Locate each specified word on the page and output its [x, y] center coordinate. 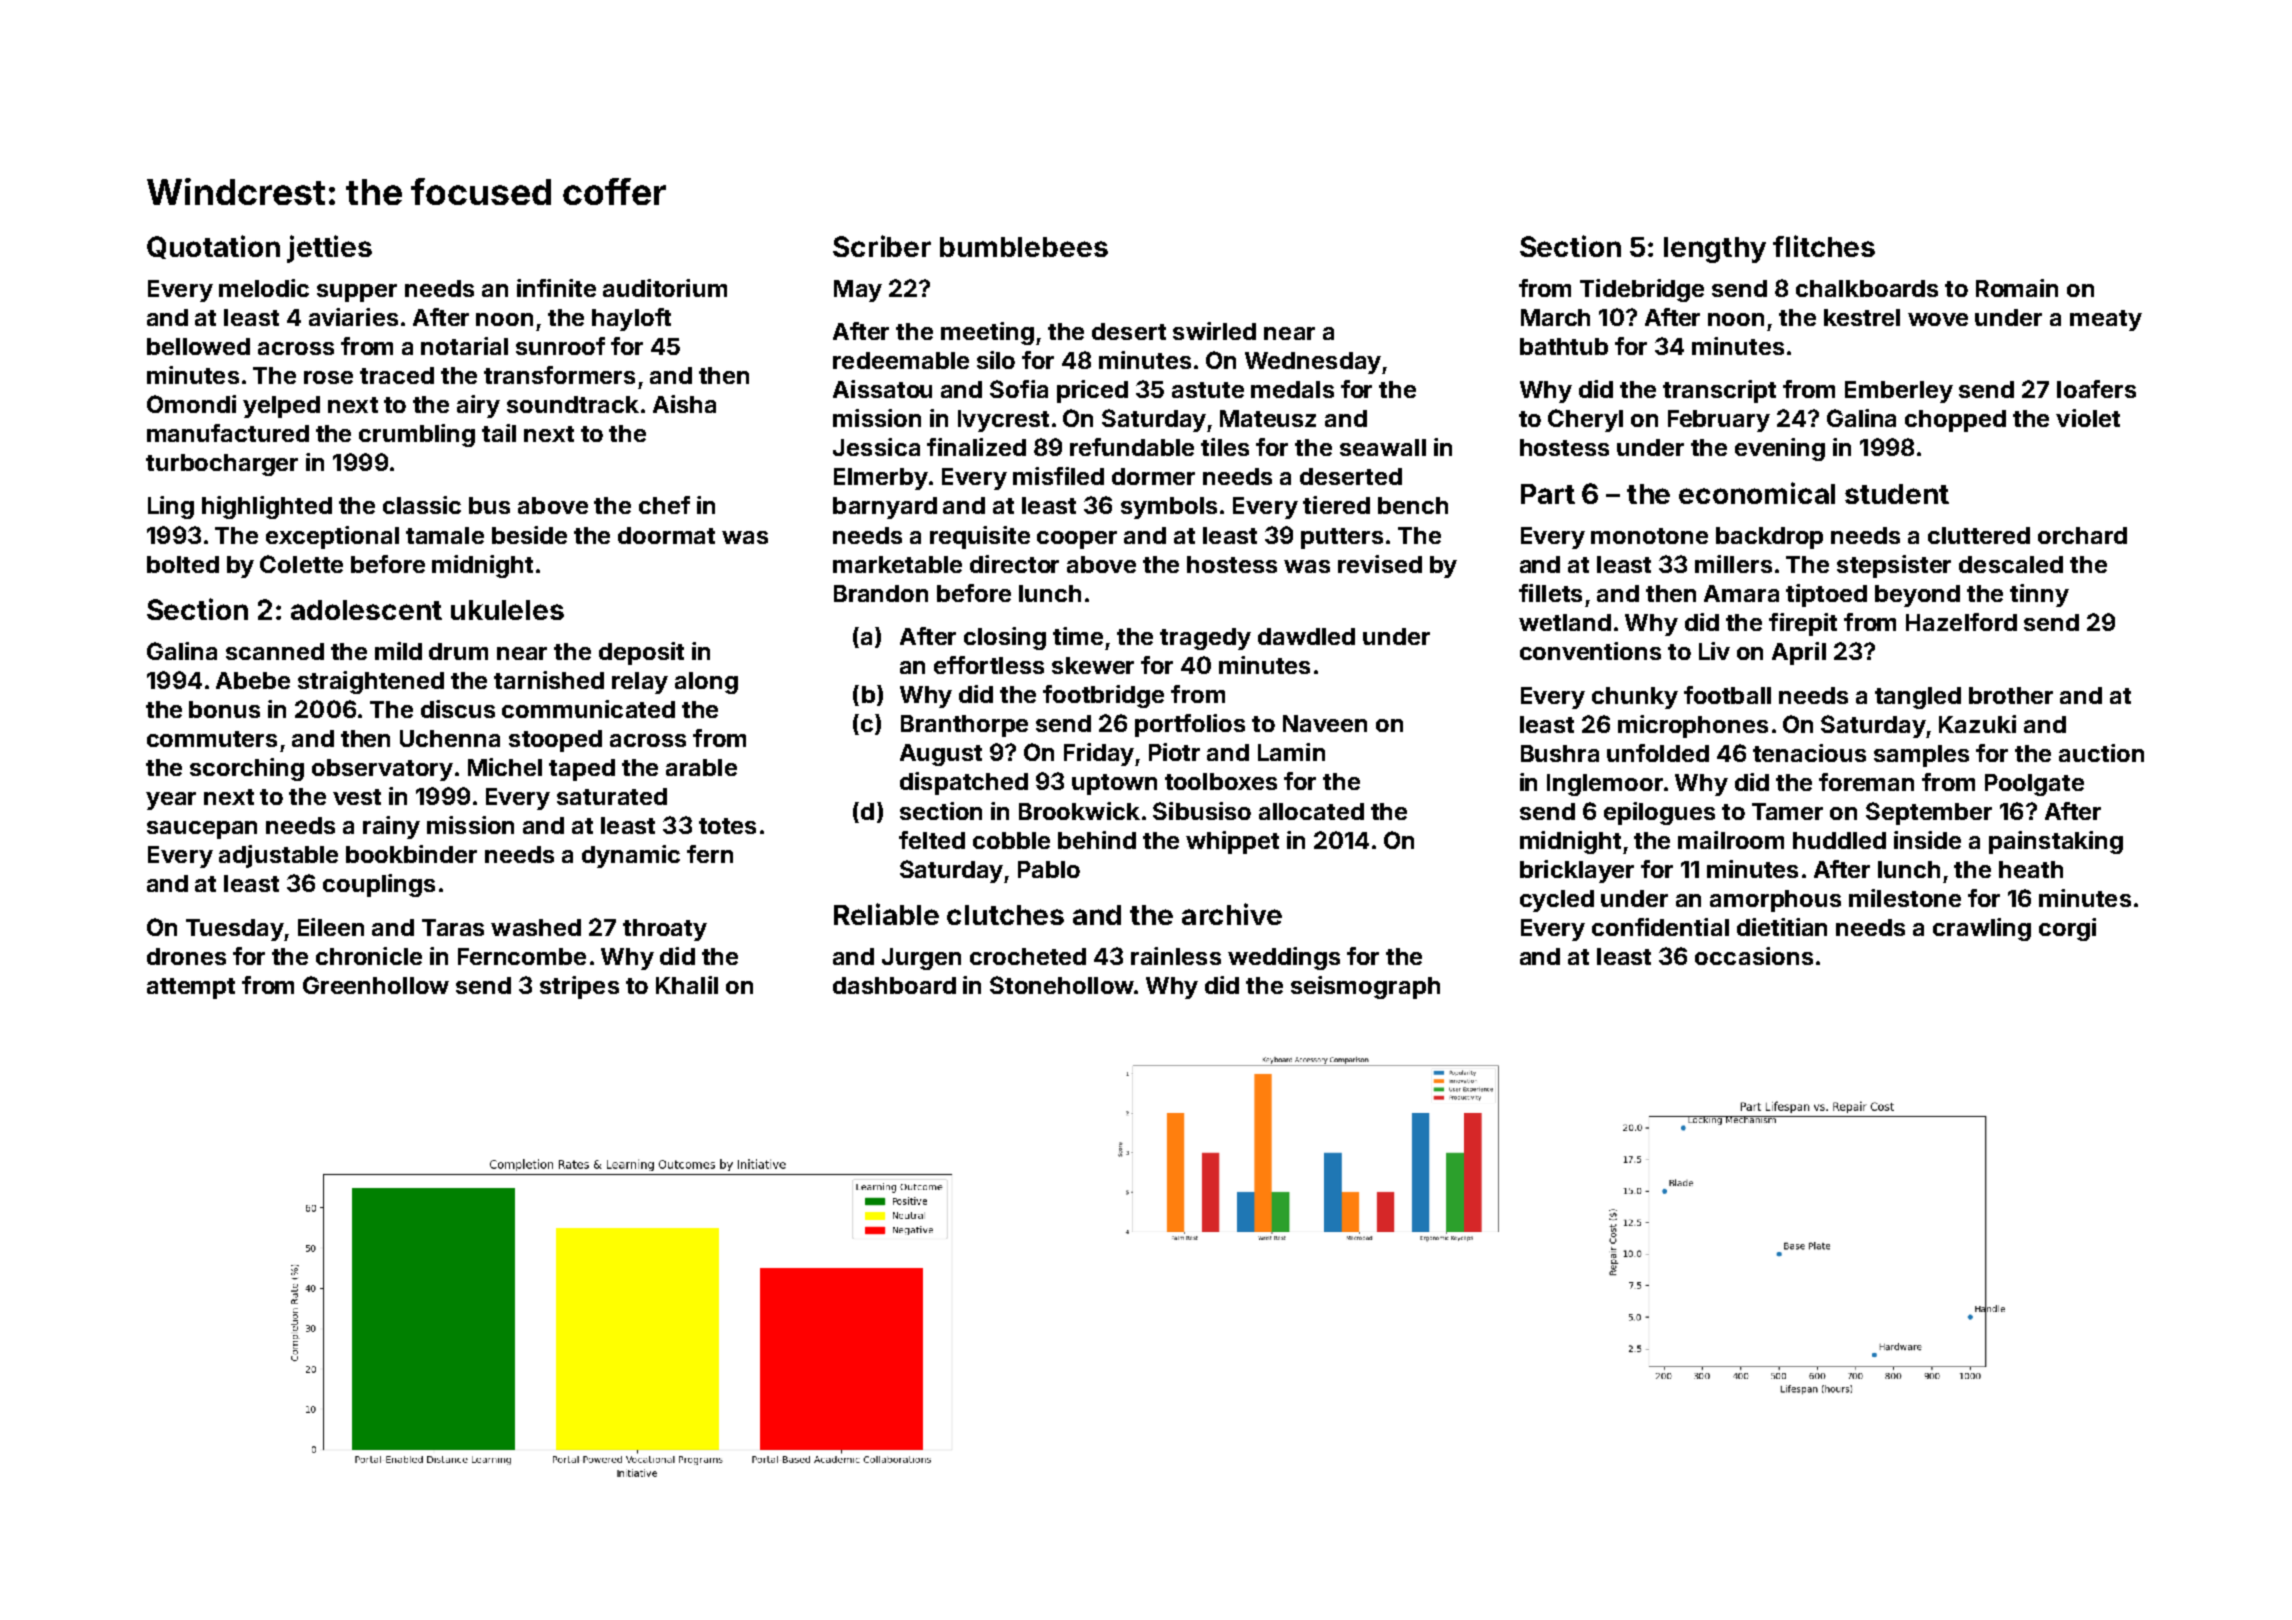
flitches [1824, 246]
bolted [183, 564]
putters [1342, 538]
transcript [1719, 391]
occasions [1754, 956]
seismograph [1365, 987]
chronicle [369, 956]
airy [478, 406]
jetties [329, 249]
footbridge [1103, 696]
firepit [1803, 624]
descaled [2011, 564]
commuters [212, 739]
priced [1092, 391]
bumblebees [1024, 247]
